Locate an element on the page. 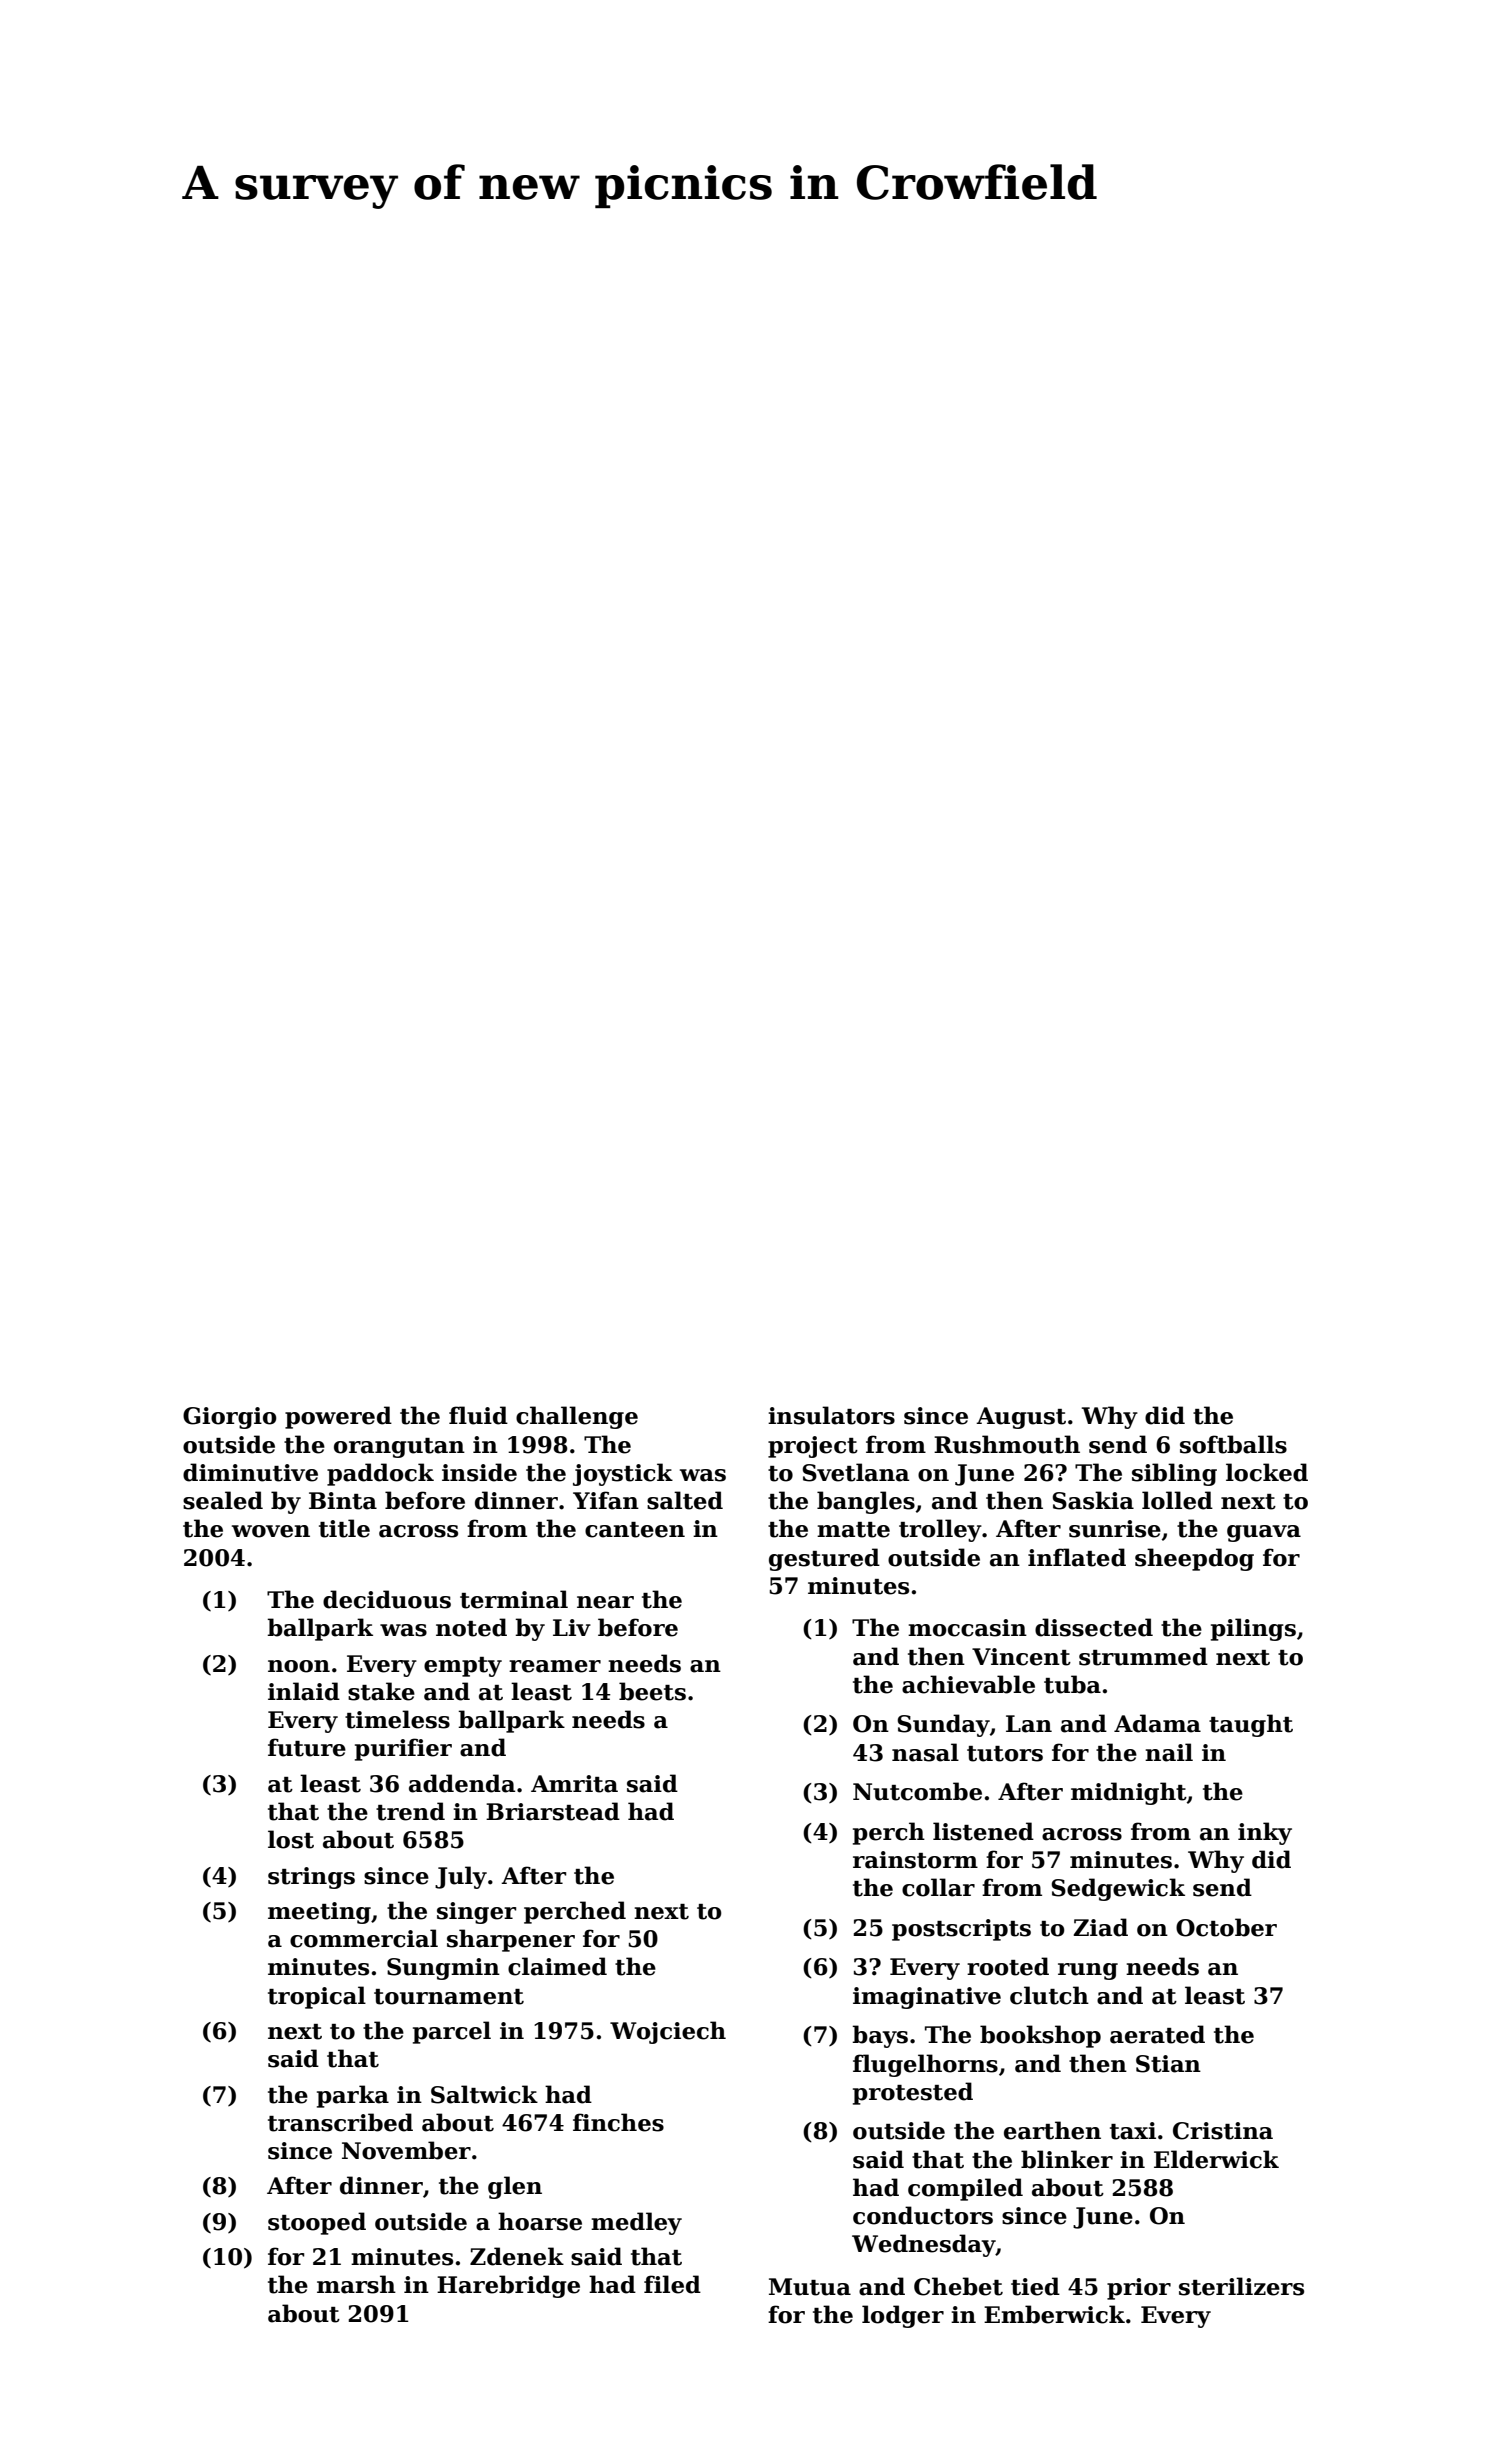  singer is located at coordinates (476, 1913).
